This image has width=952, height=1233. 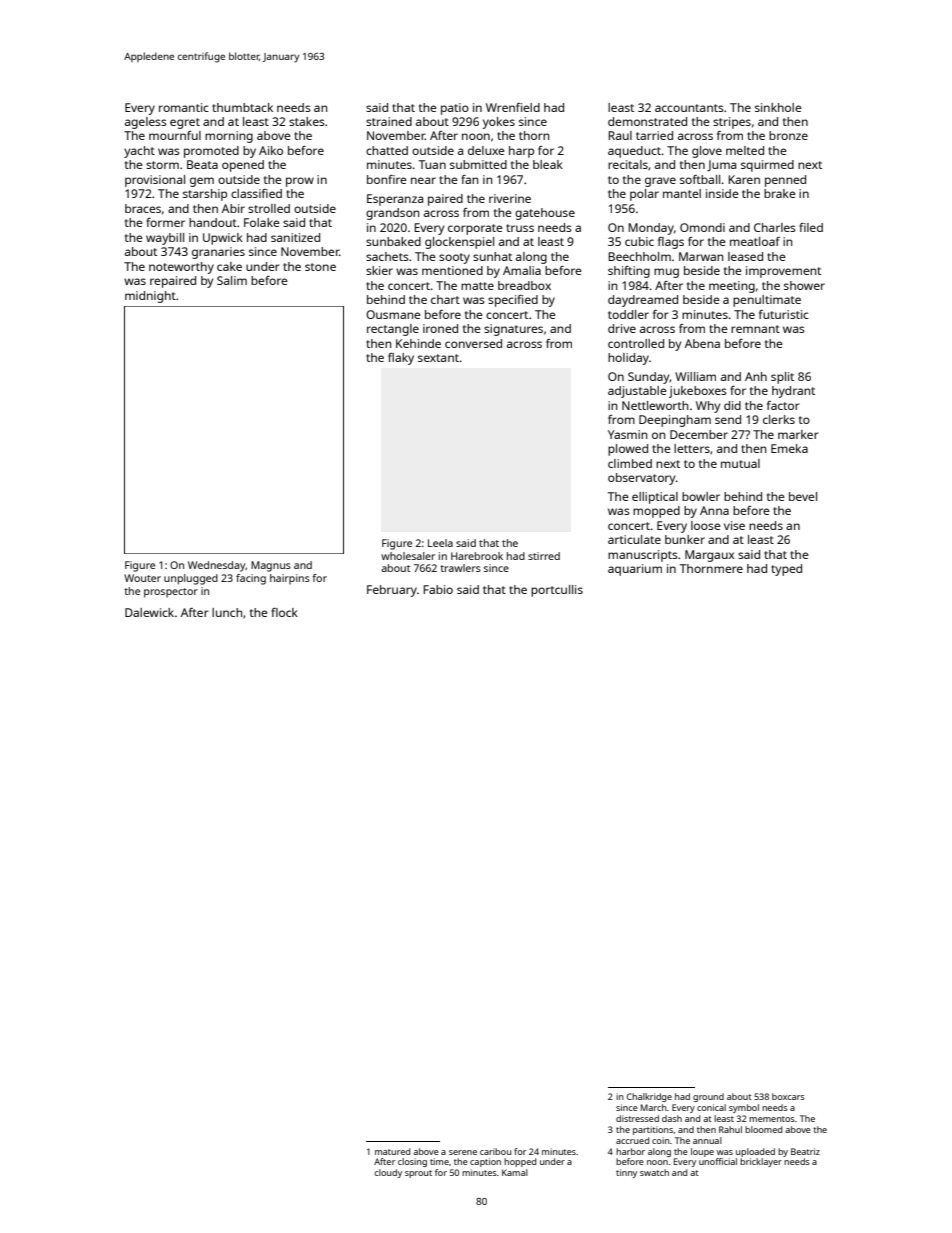 What do you see at coordinates (557, 591) in the image?
I see `portcullis` at bounding box center [557, 591].
